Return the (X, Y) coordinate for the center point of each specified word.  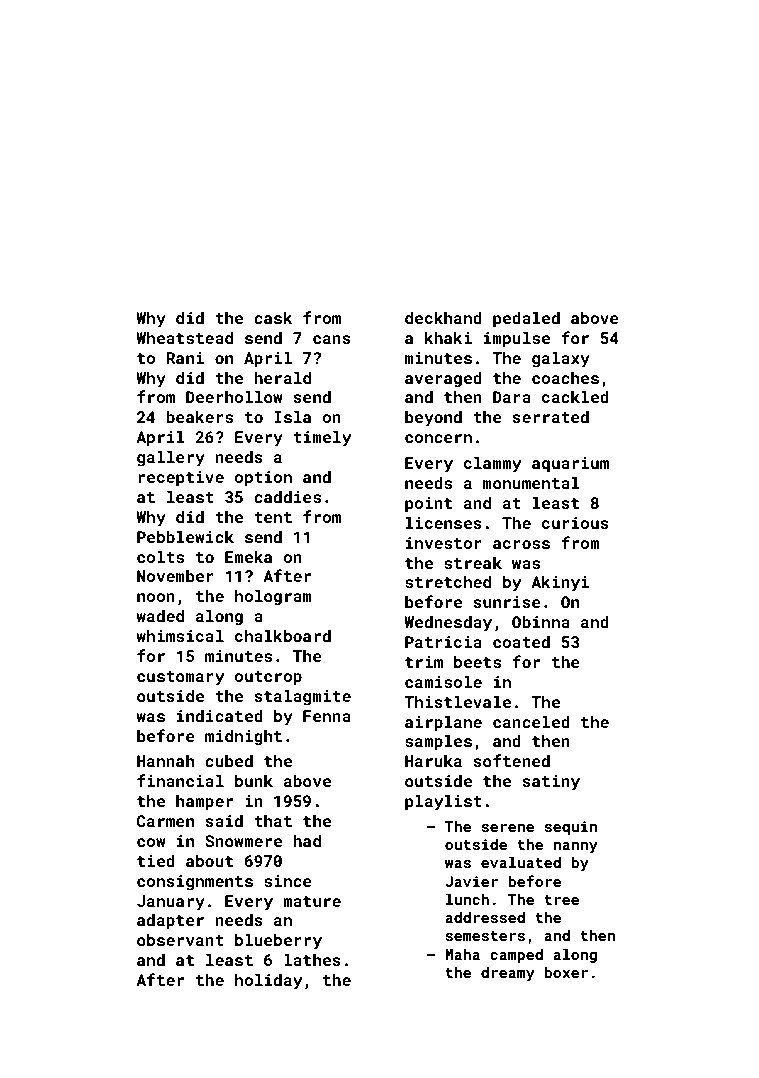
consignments (195, 883)
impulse (517, 340)
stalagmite (302, 698)
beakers (200, 417)
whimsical (180, 636)
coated (521, 642)
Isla (292, 417)
